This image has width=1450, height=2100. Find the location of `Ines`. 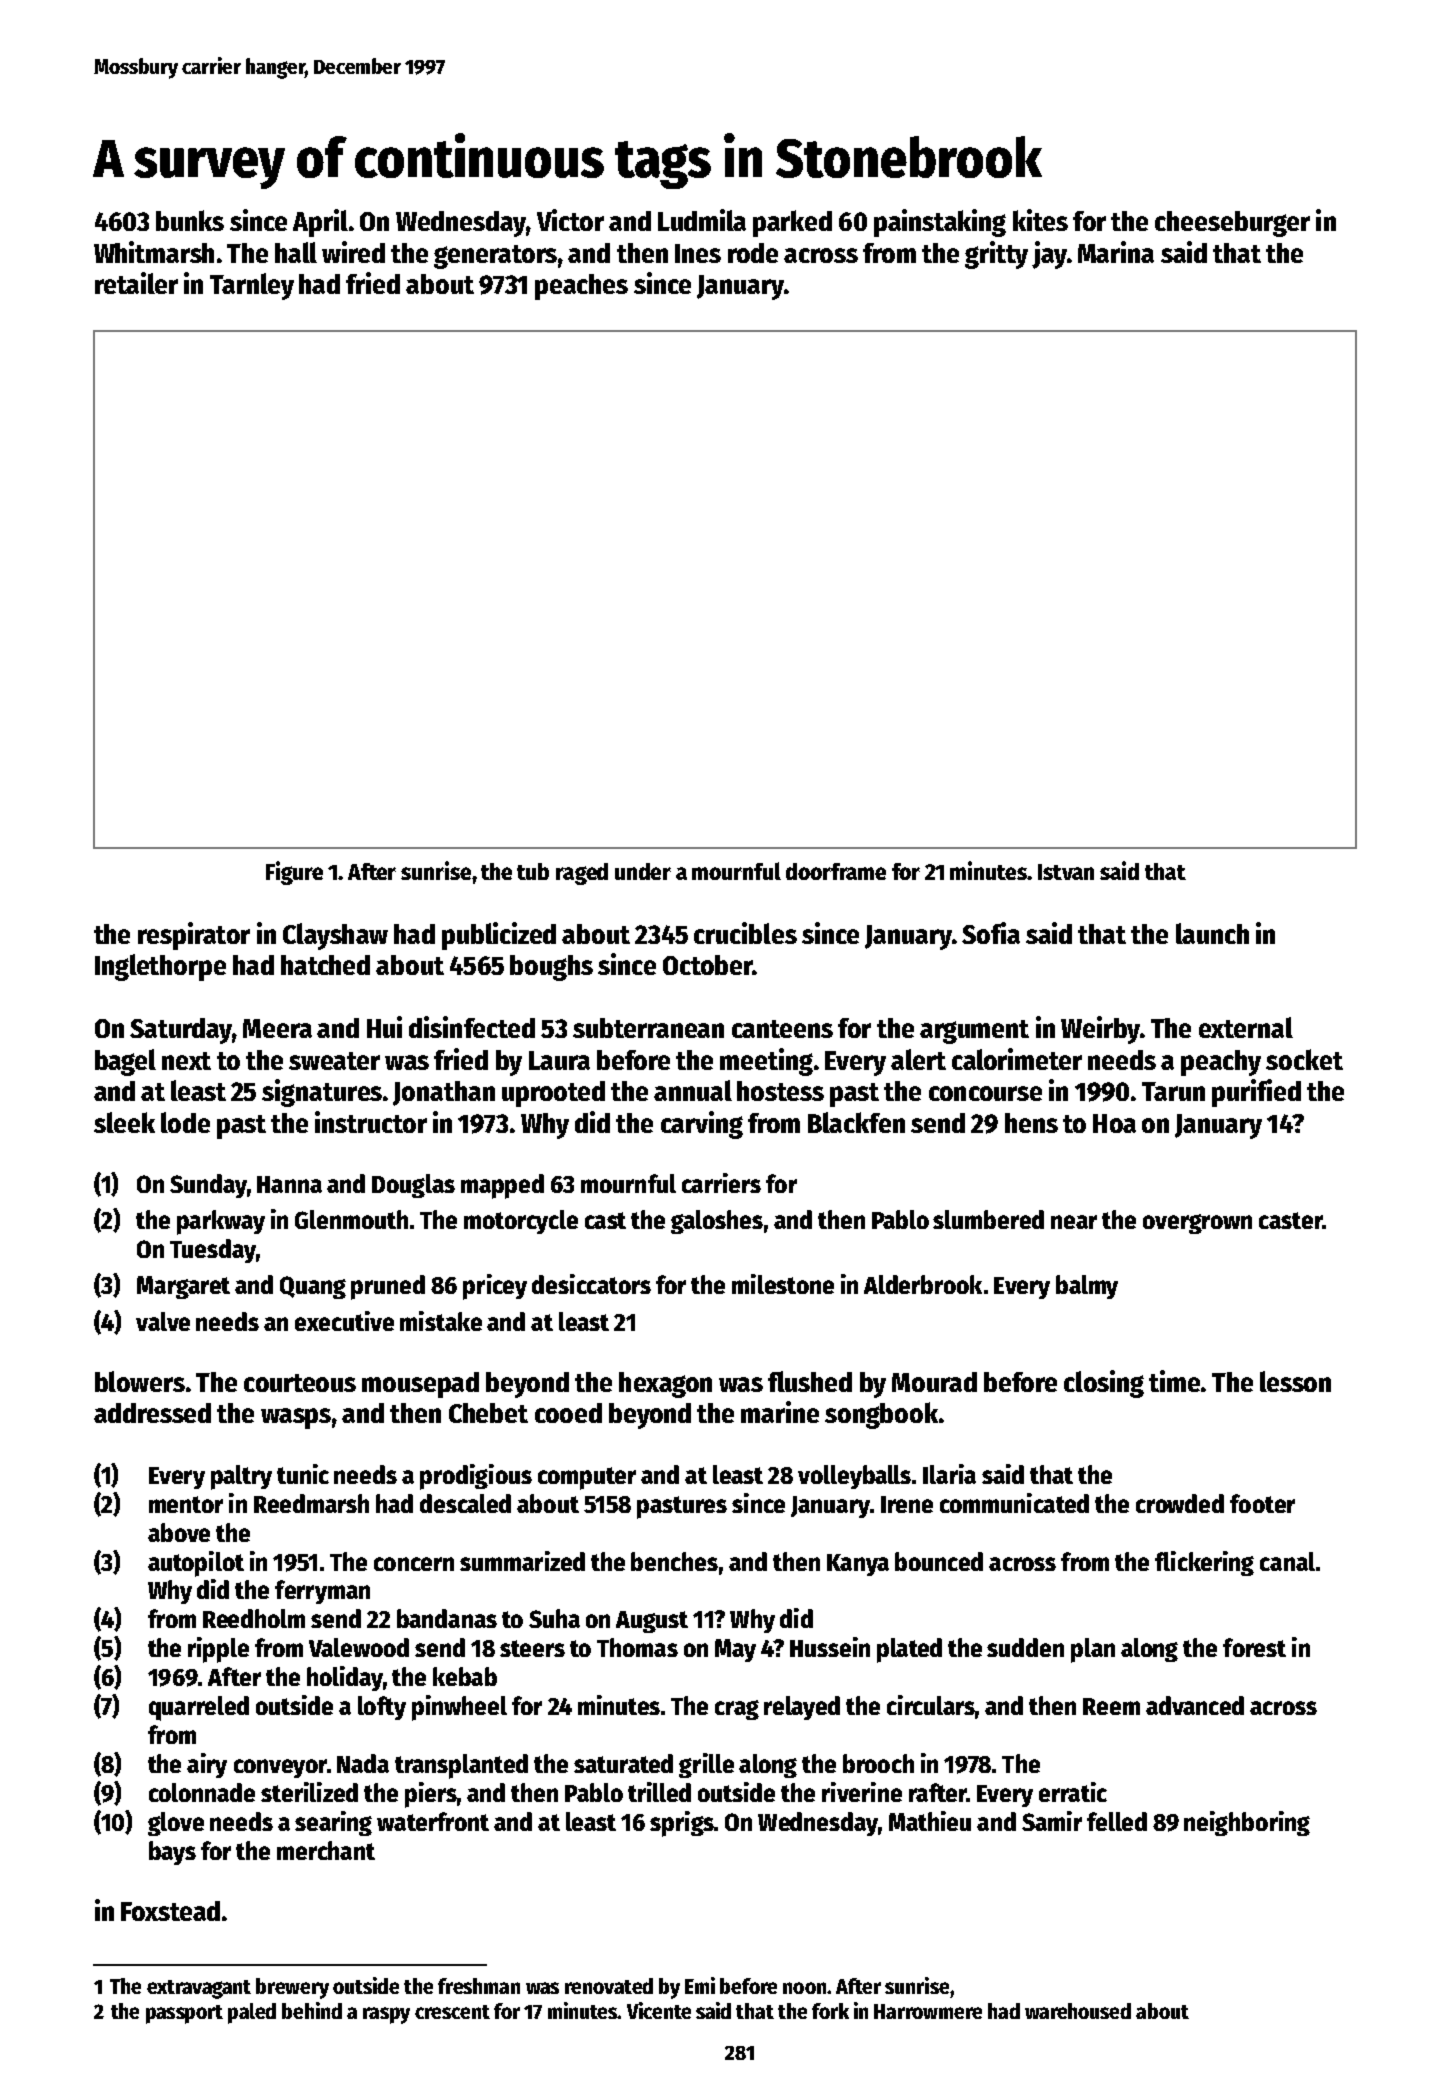

Ines is located at coordinates (698, 253).
